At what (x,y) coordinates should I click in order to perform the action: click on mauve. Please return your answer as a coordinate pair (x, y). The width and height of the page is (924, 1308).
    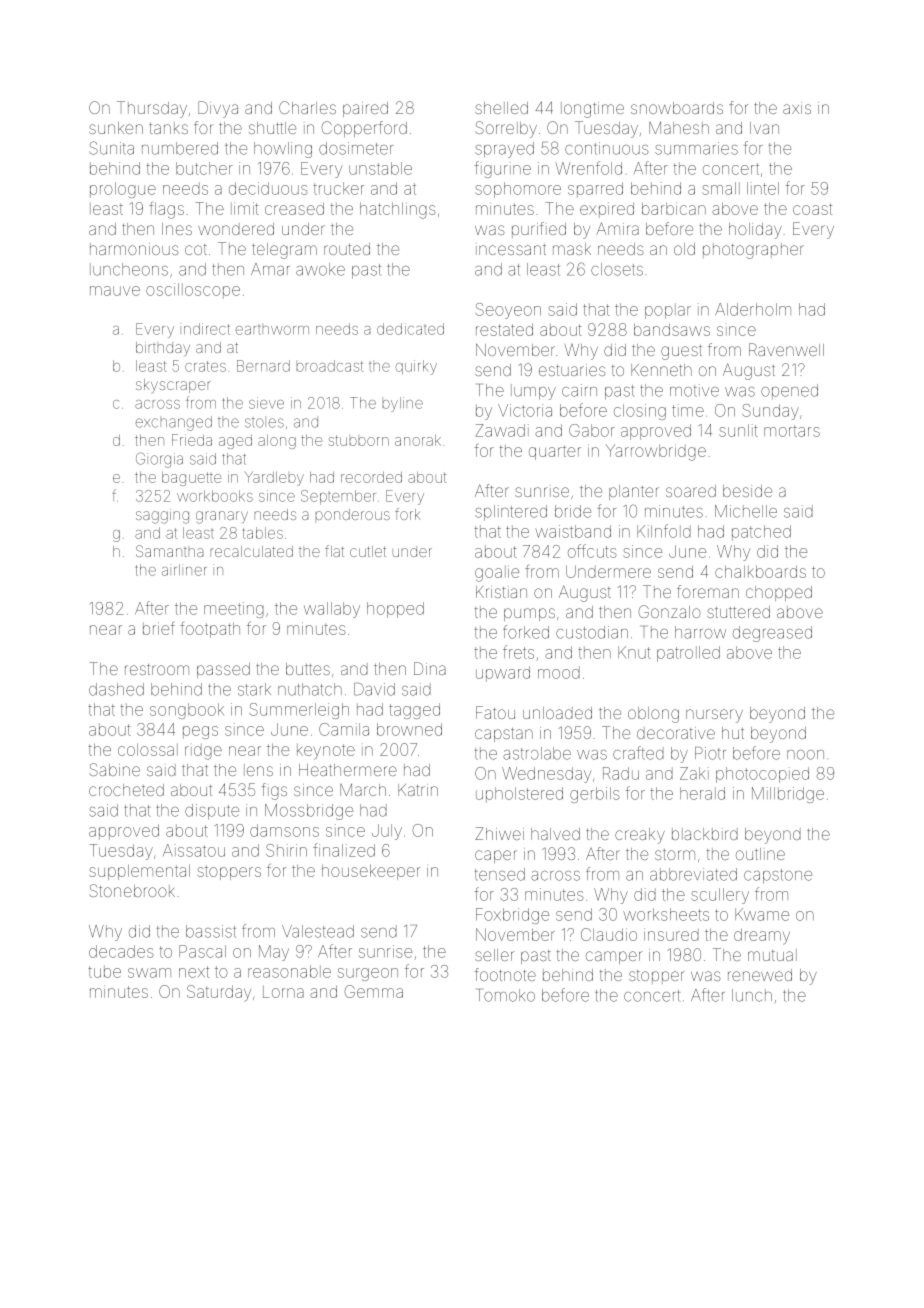
    Looking at the image, I should click on (115, 291).
